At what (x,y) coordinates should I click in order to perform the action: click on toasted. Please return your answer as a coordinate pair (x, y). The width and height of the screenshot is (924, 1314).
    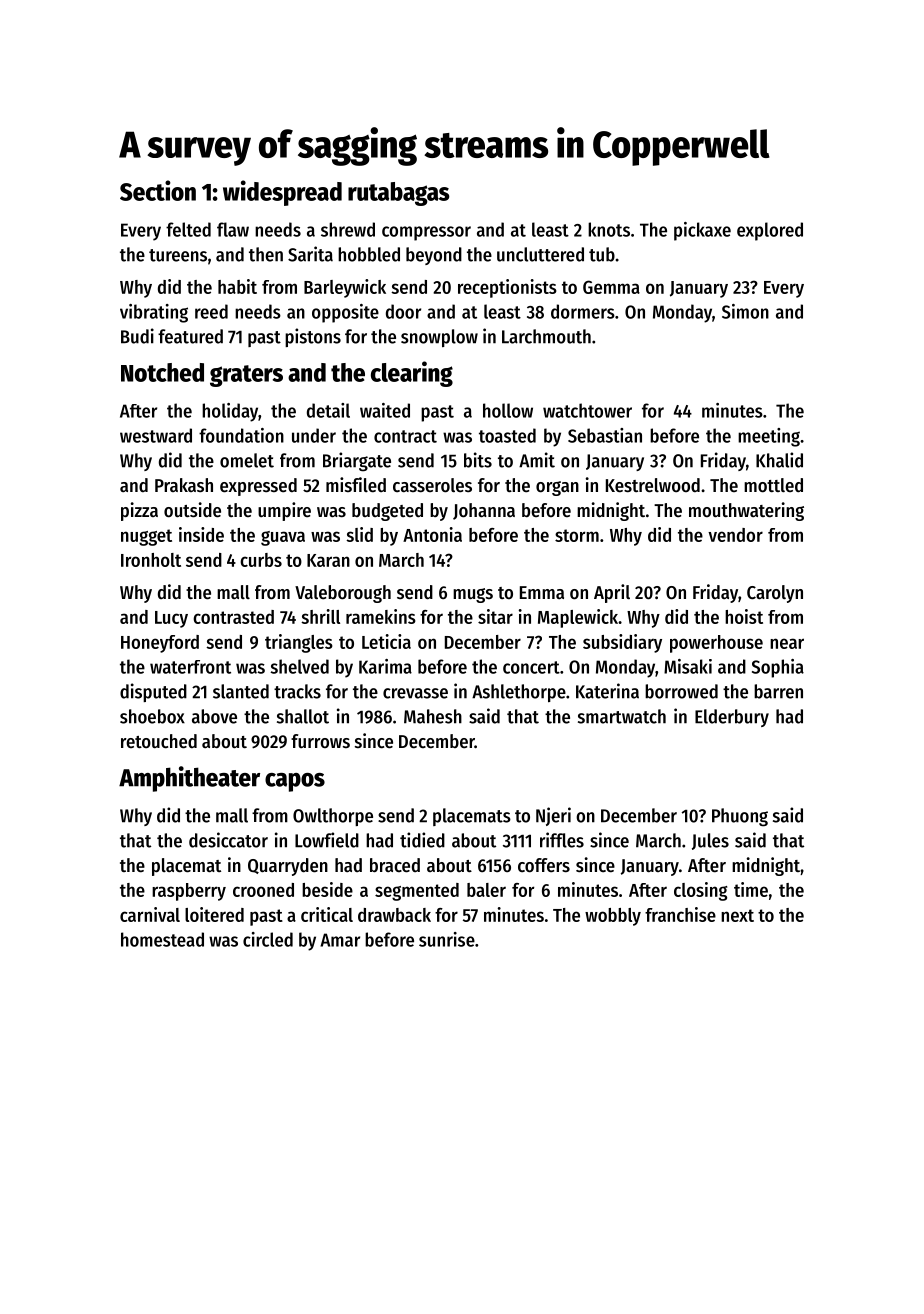
    Looking at the image, I should click on (507, 435).
